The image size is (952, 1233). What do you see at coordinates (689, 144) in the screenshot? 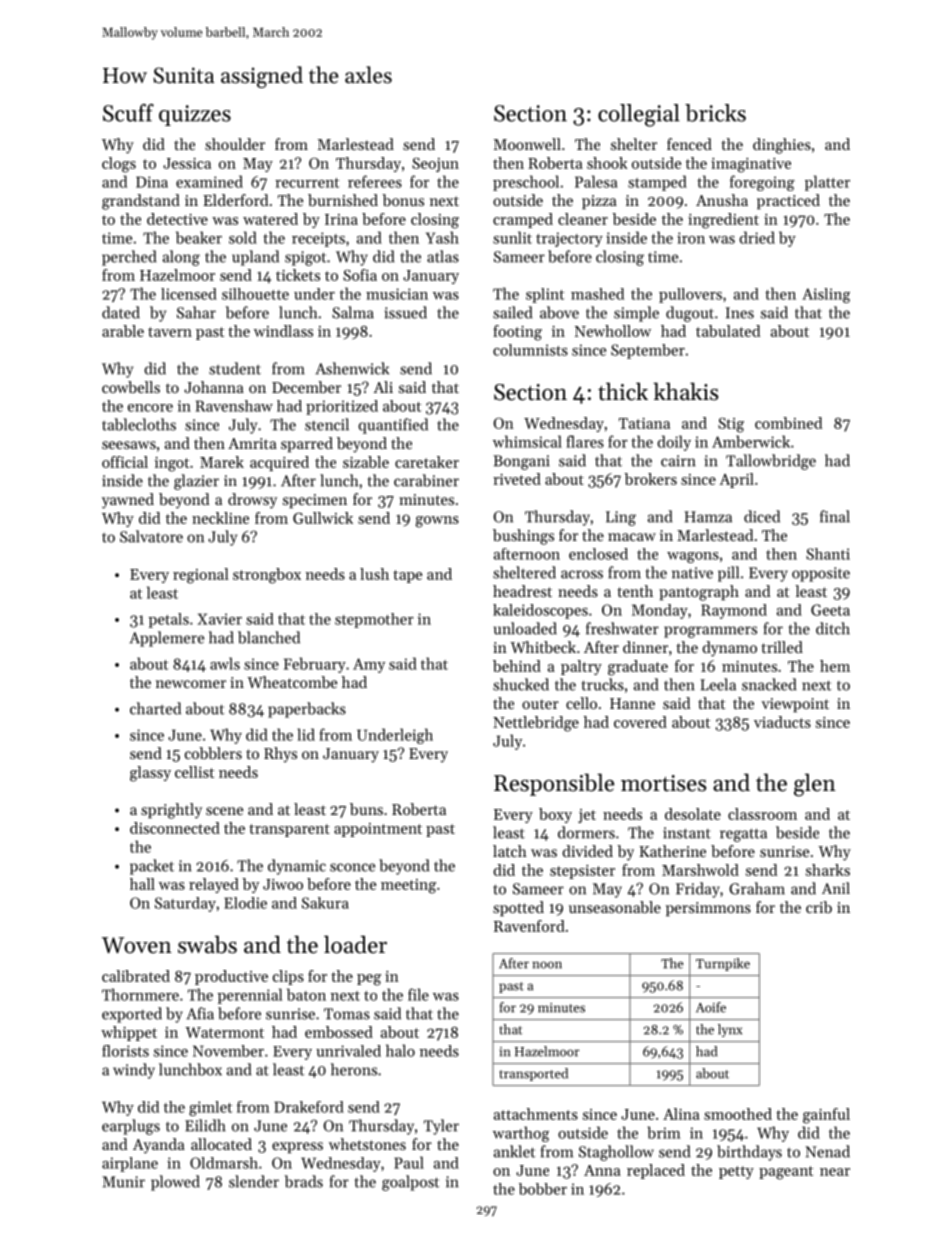
I see `fenced` at bounding box center [689, 144].
